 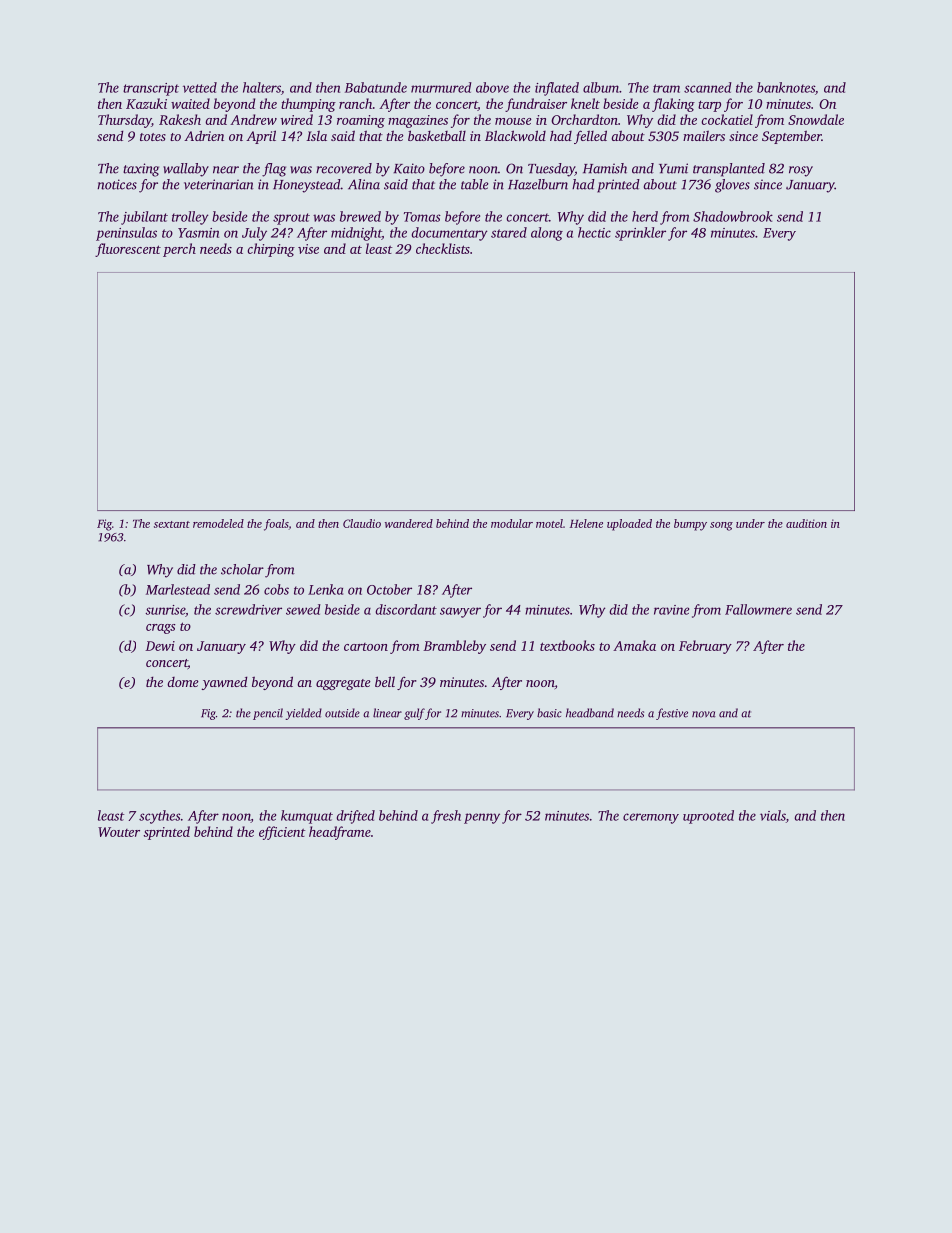 What do you see at coordinates (276, 525) in the document?
I see `foals` at bounding box center [276, 525].
